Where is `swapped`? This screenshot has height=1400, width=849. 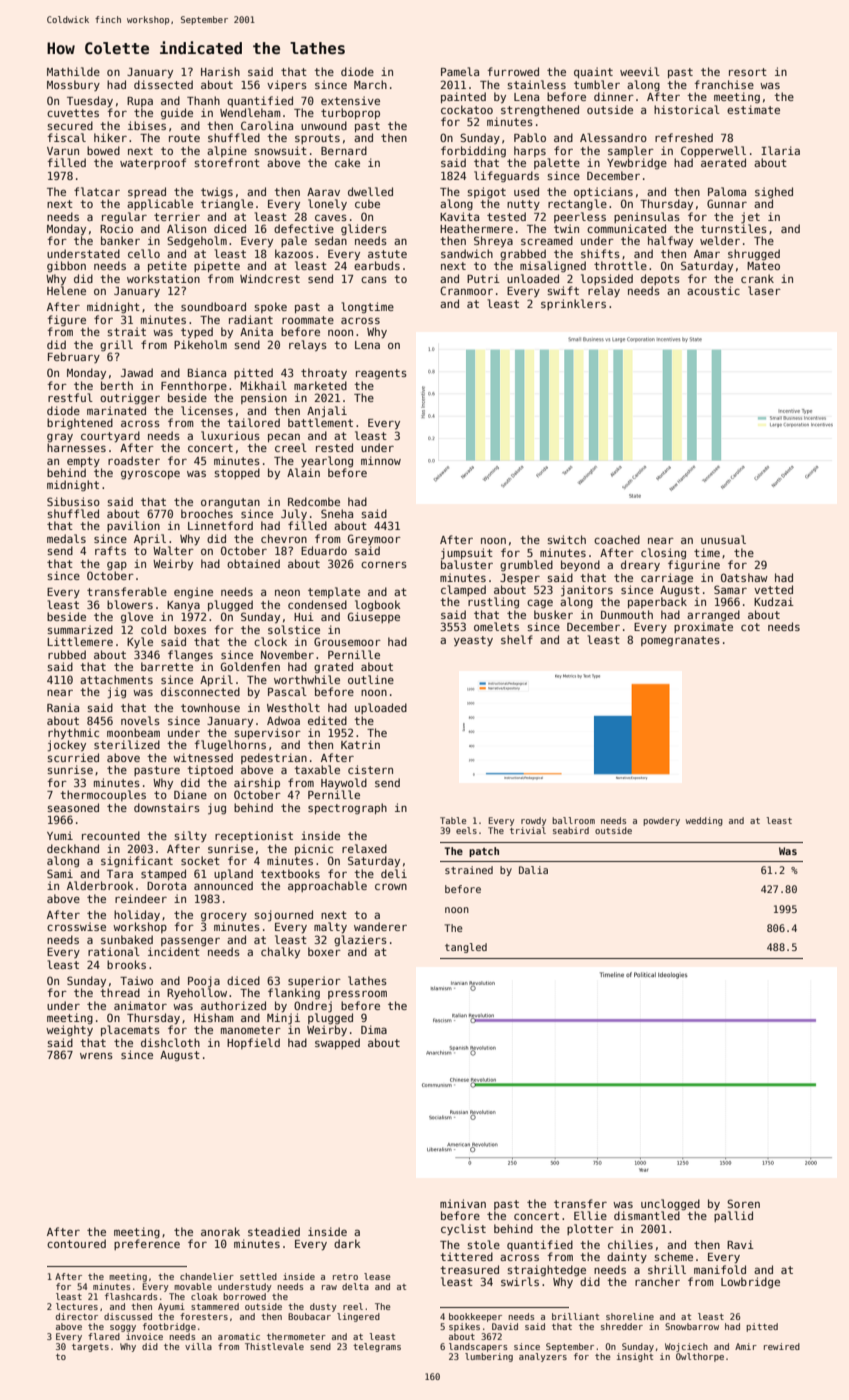 swapped is located at coordinates (337, 1043).
